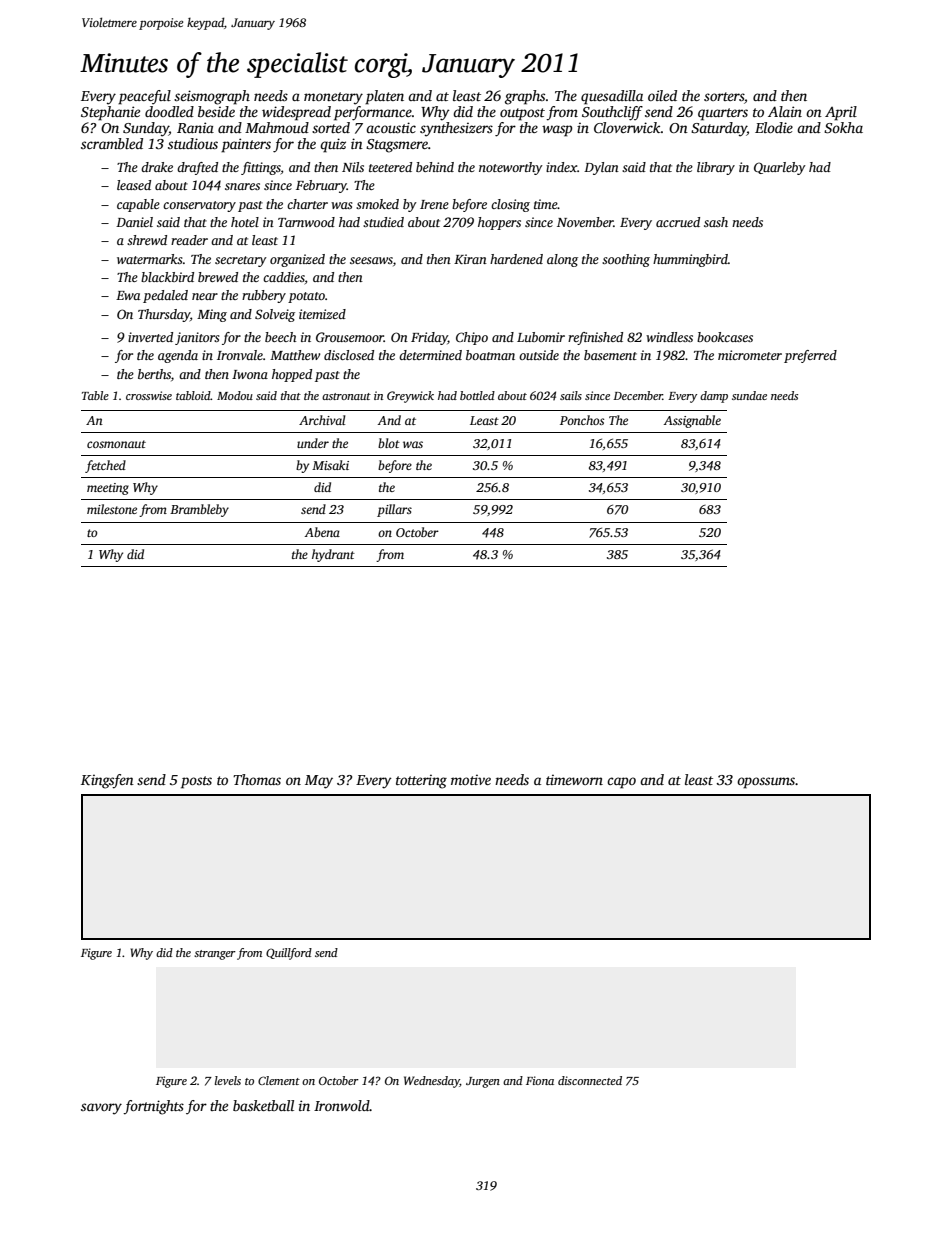 The width and height of the screenshot is (952, 1233). What do you see at coordinates (101, 1109) in the screenshot?
I see `savory` at bounding box center [101, 1109].
